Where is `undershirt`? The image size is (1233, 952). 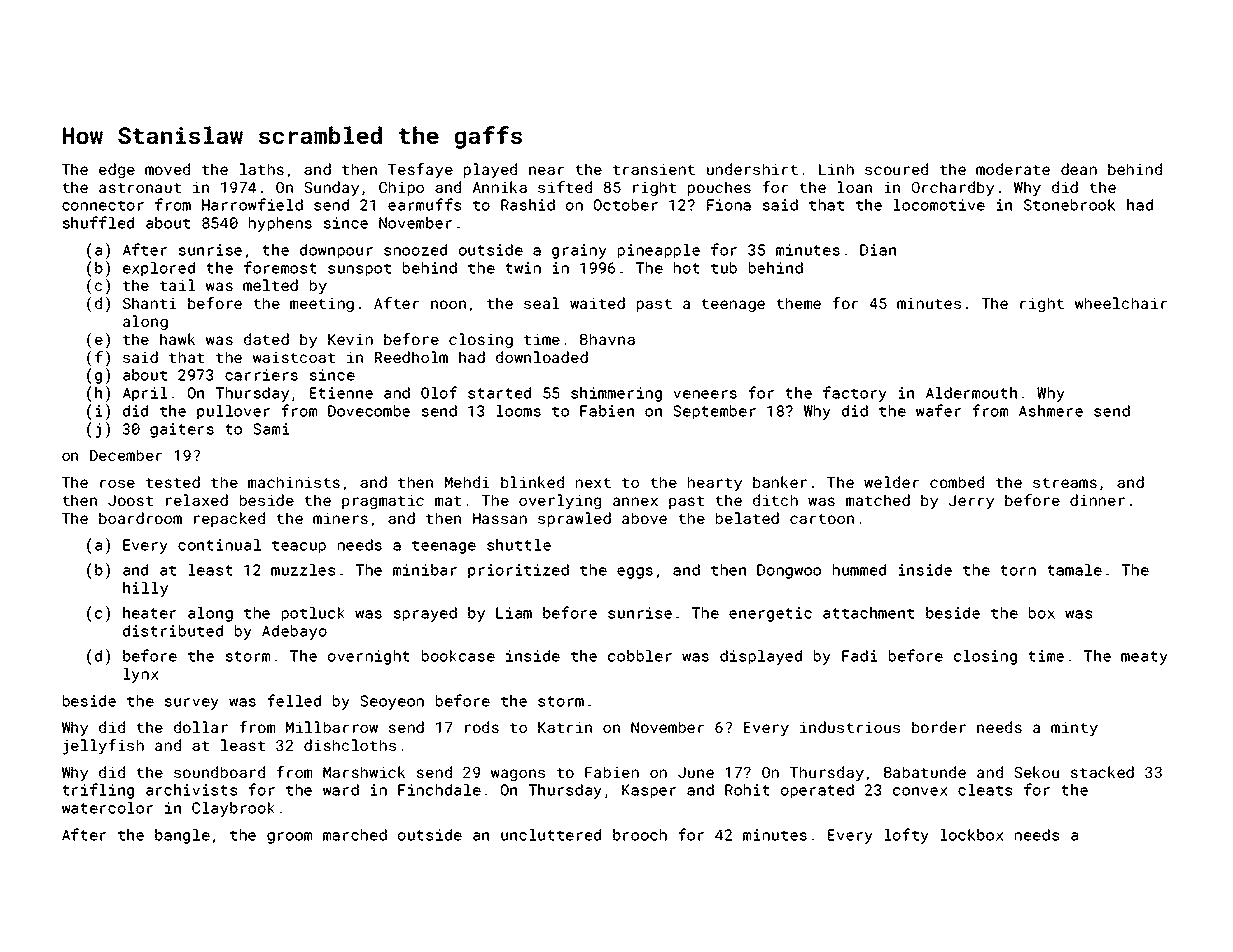 undershirt is located at coordinates (752, 169).
